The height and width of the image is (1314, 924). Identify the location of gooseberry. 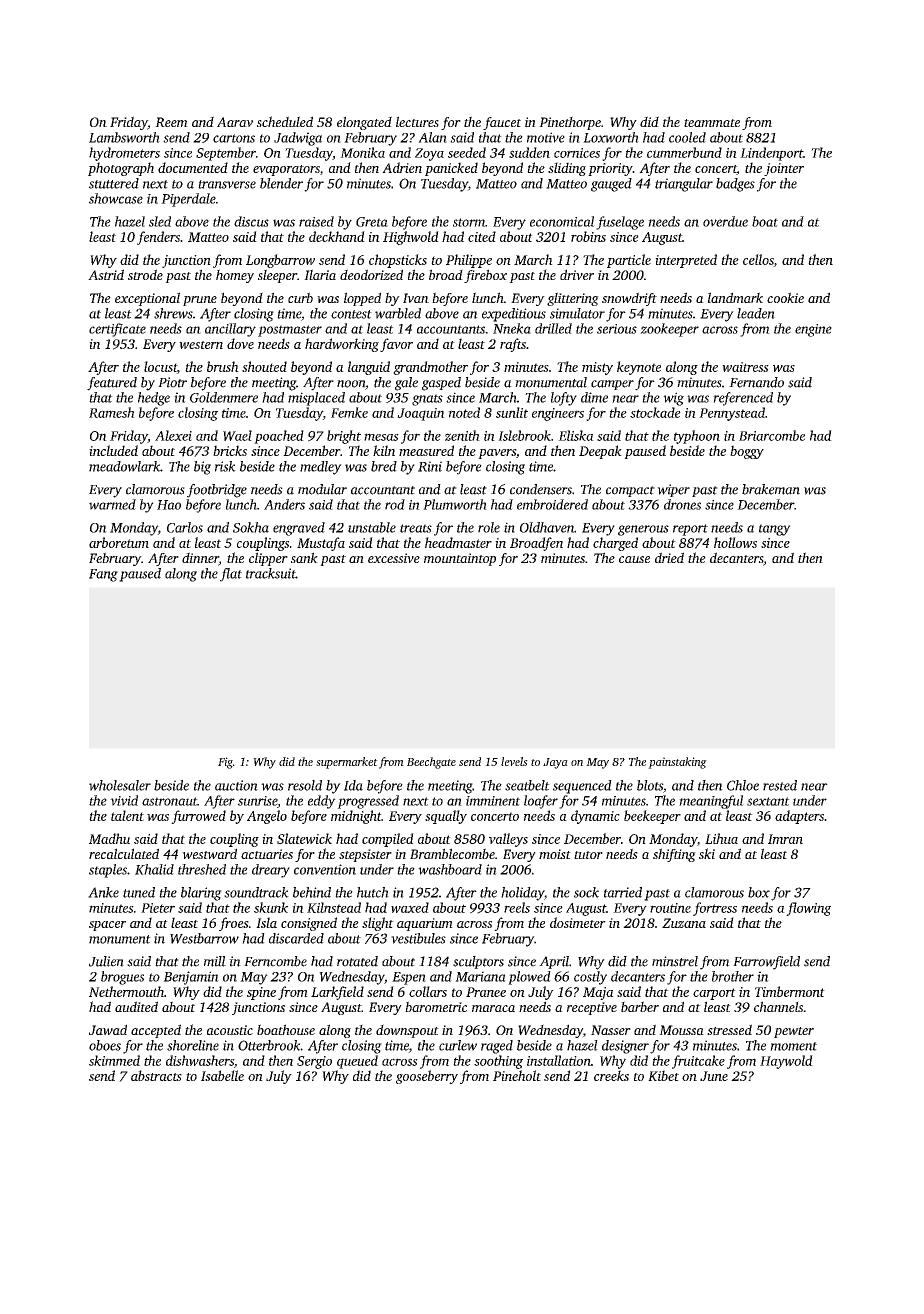
(427, 1077).
